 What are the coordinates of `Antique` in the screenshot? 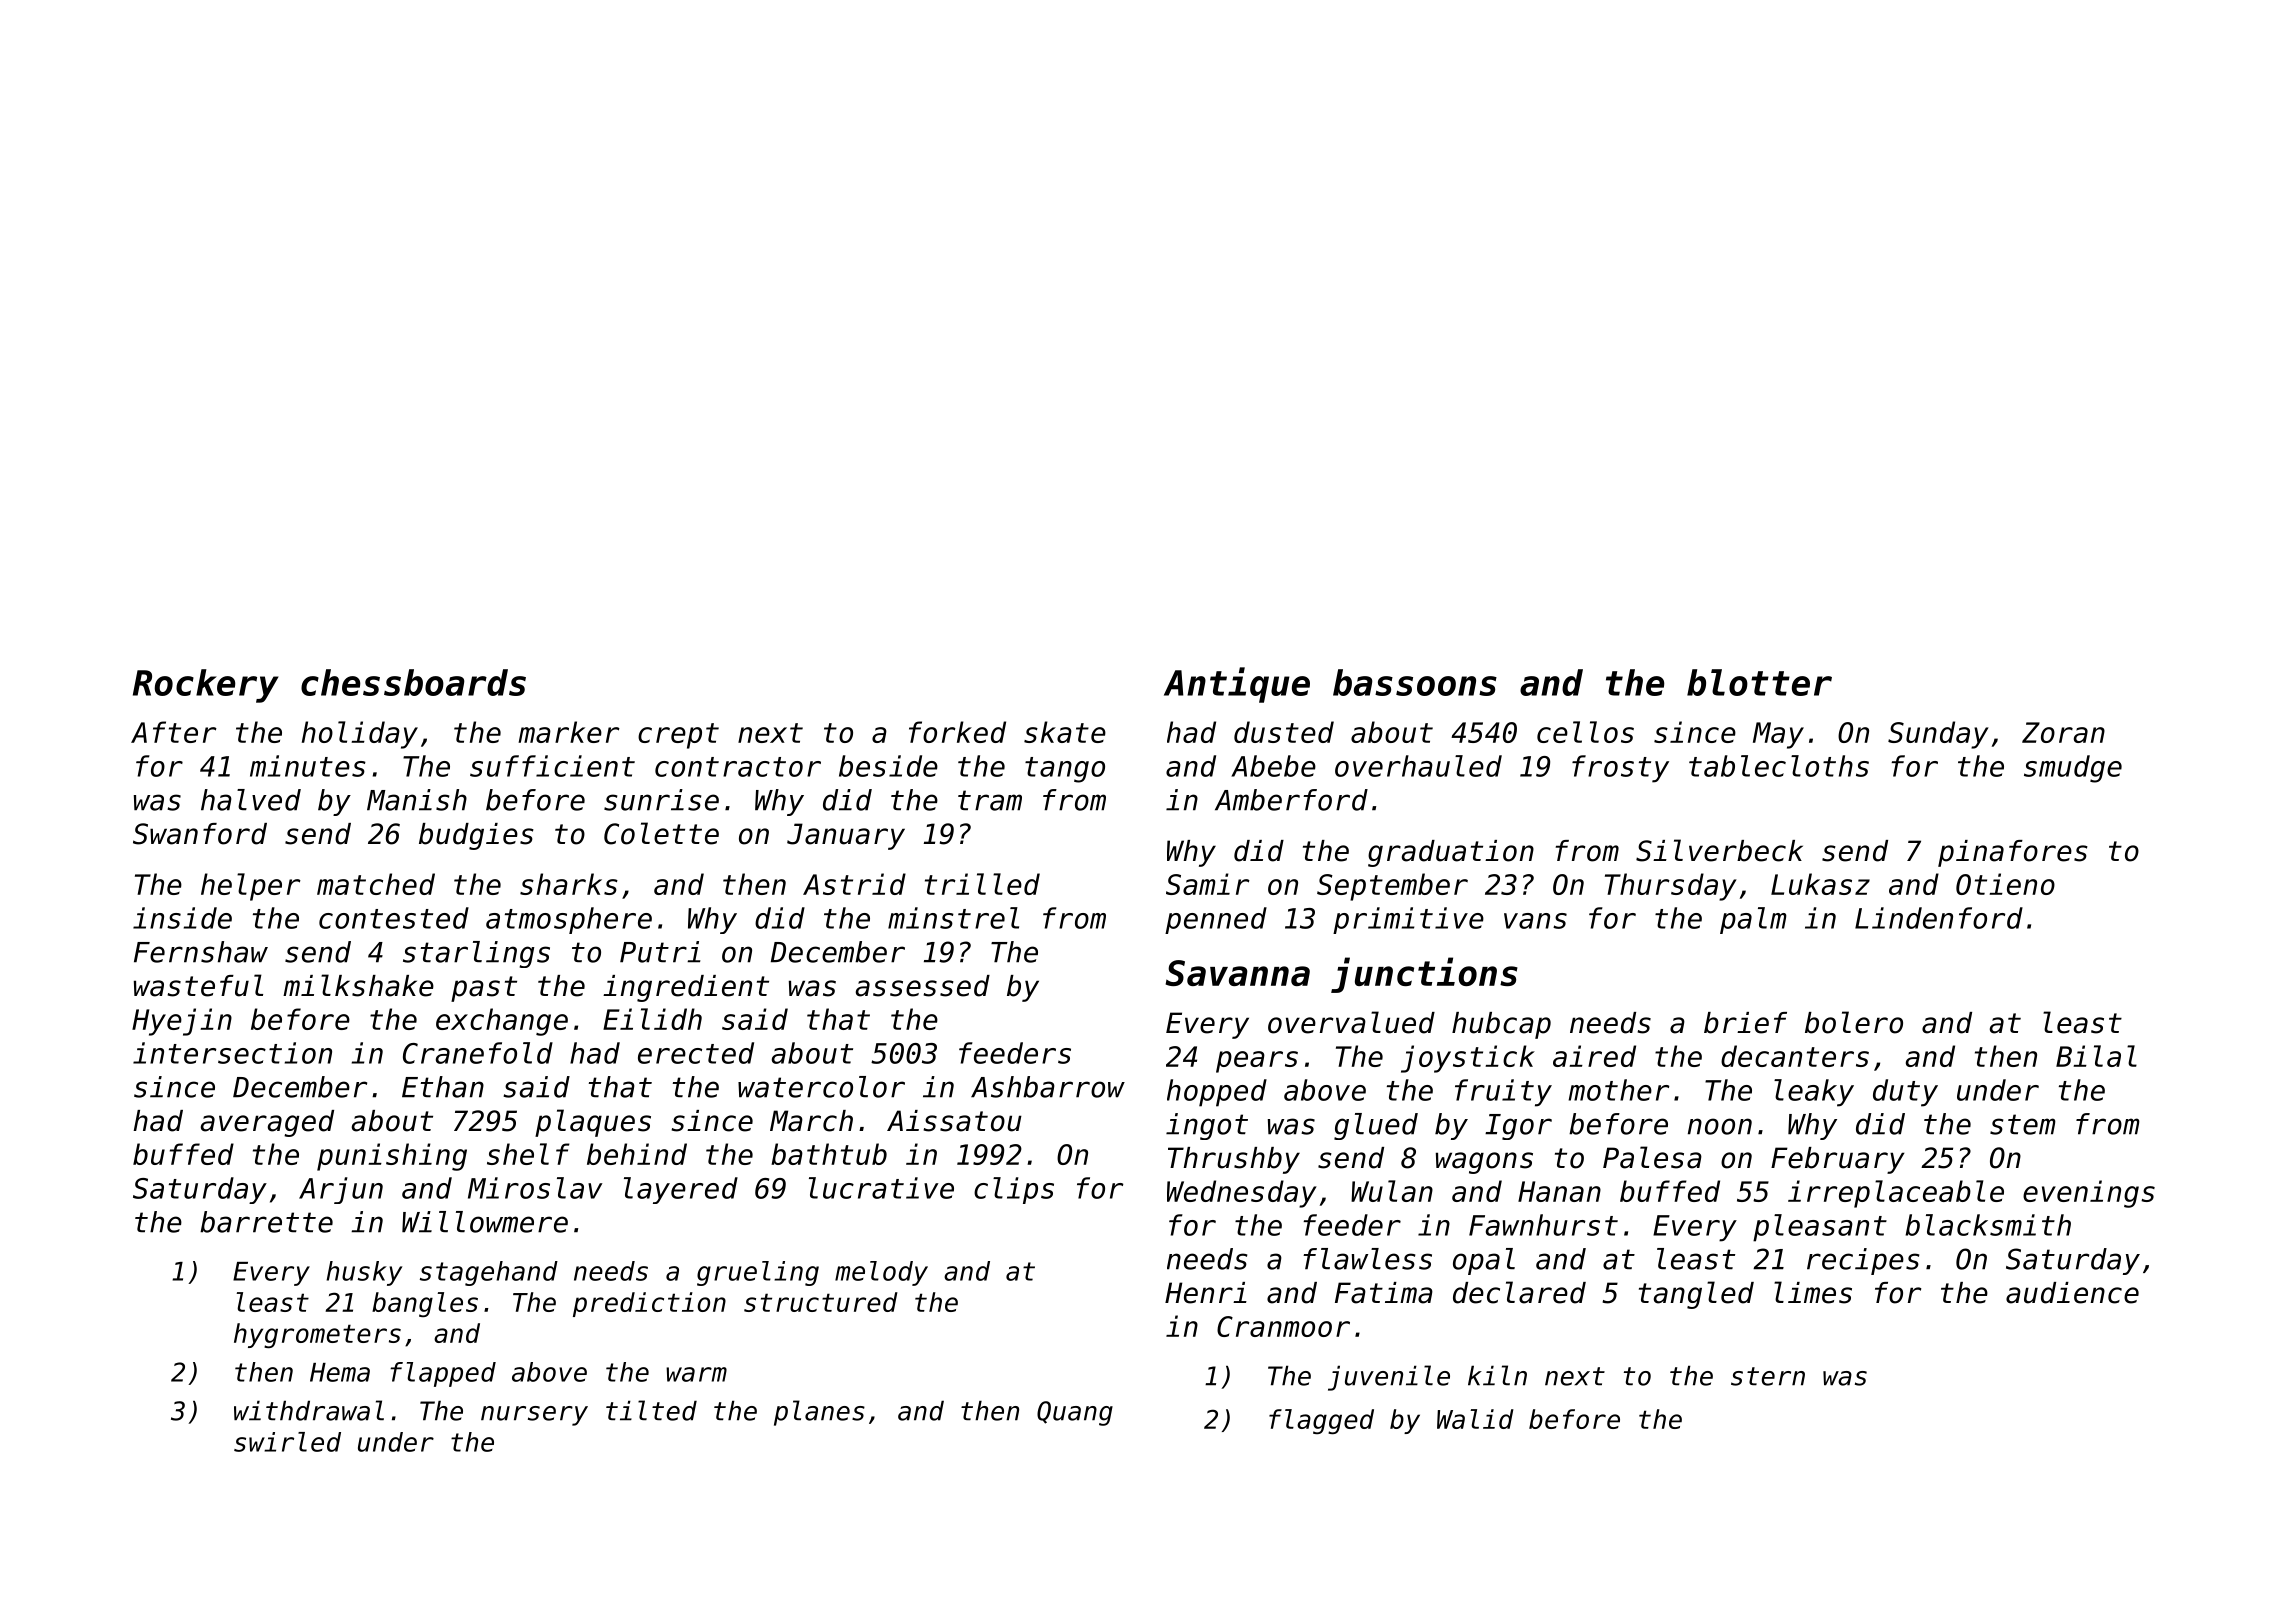 It's located at (1237, 685).
